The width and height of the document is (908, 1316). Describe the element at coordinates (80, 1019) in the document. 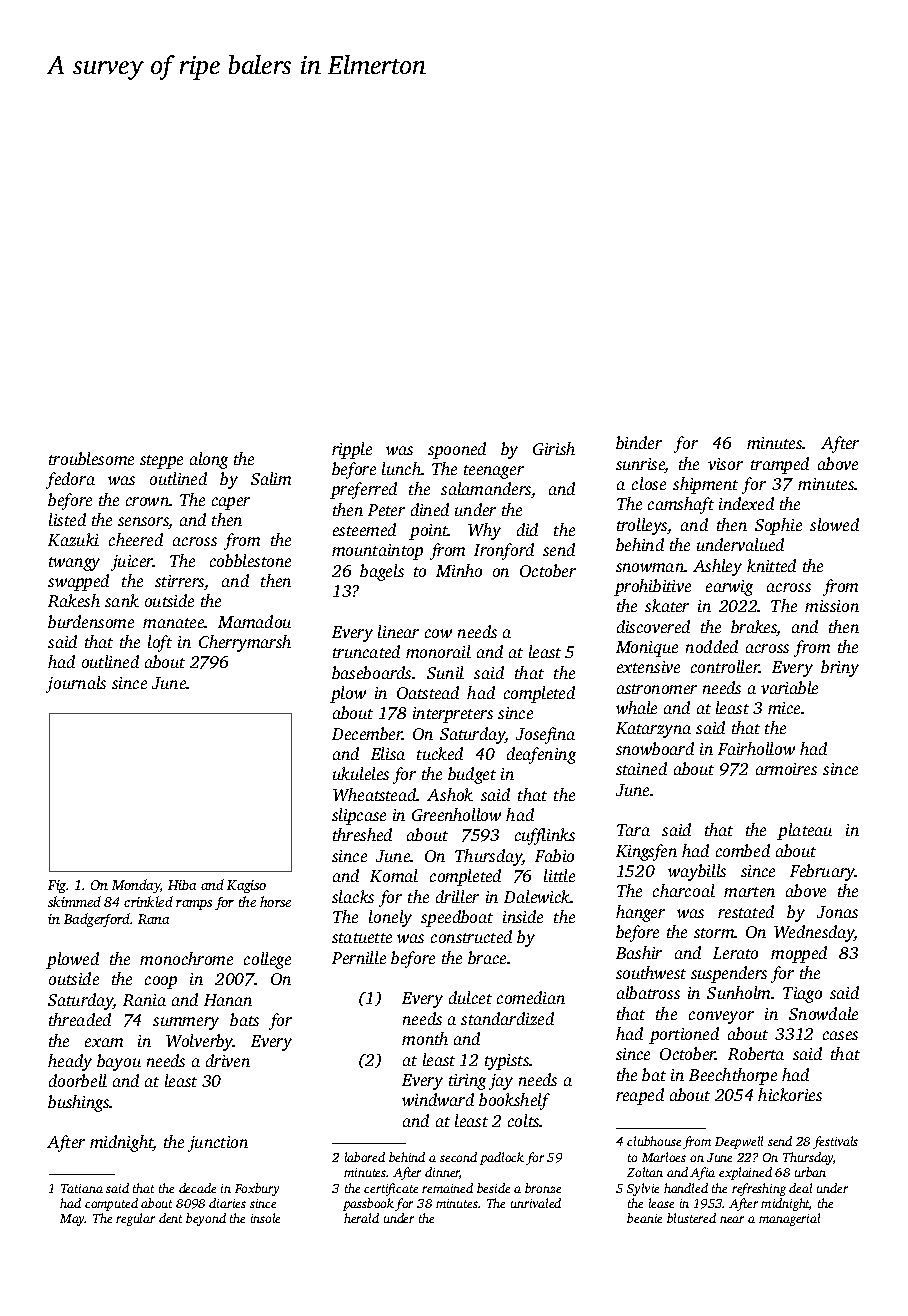

I see `threaded` at that location.
